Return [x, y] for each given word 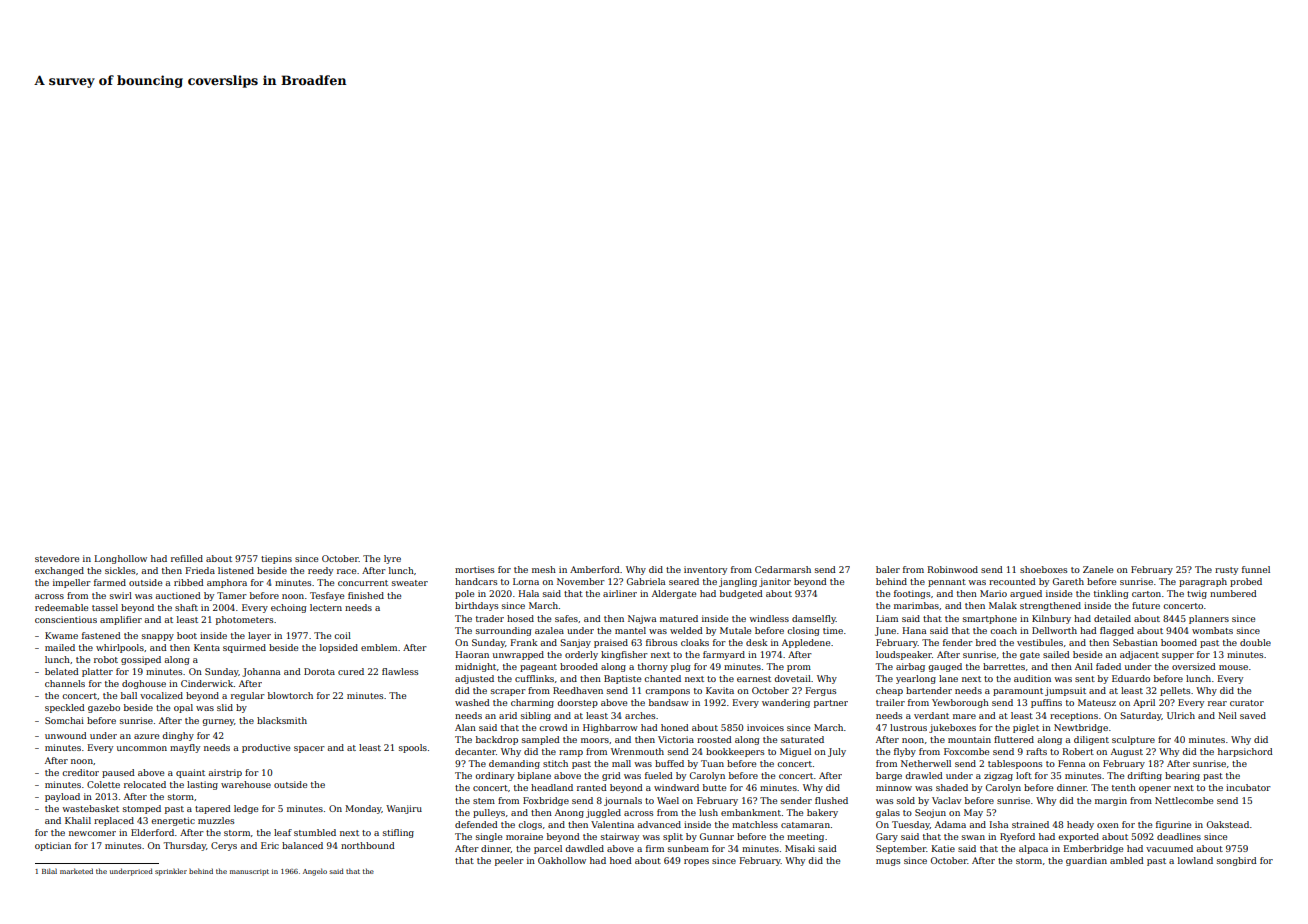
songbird [1237, 861]
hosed [520, 618]
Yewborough [960, 703]
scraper [508, 692]
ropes [696, 862]
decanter [475, 751]
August [1127, 752]
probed [1246, 582]
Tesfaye [327, 596]
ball [129, 695]
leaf [283, 832]
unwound [66, 735]
